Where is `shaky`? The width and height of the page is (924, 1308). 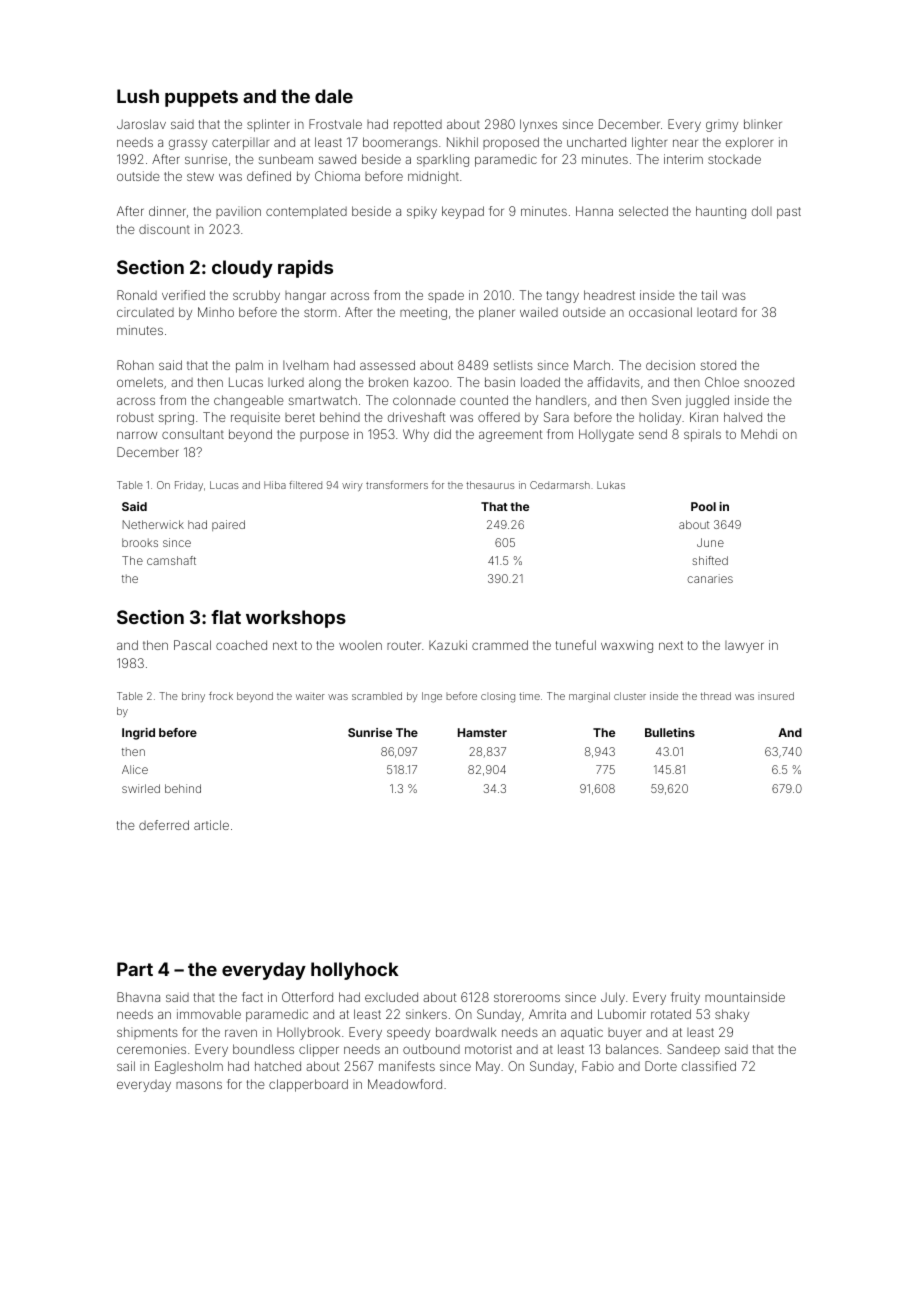
shaky is located at coordinates (732, 1015).
